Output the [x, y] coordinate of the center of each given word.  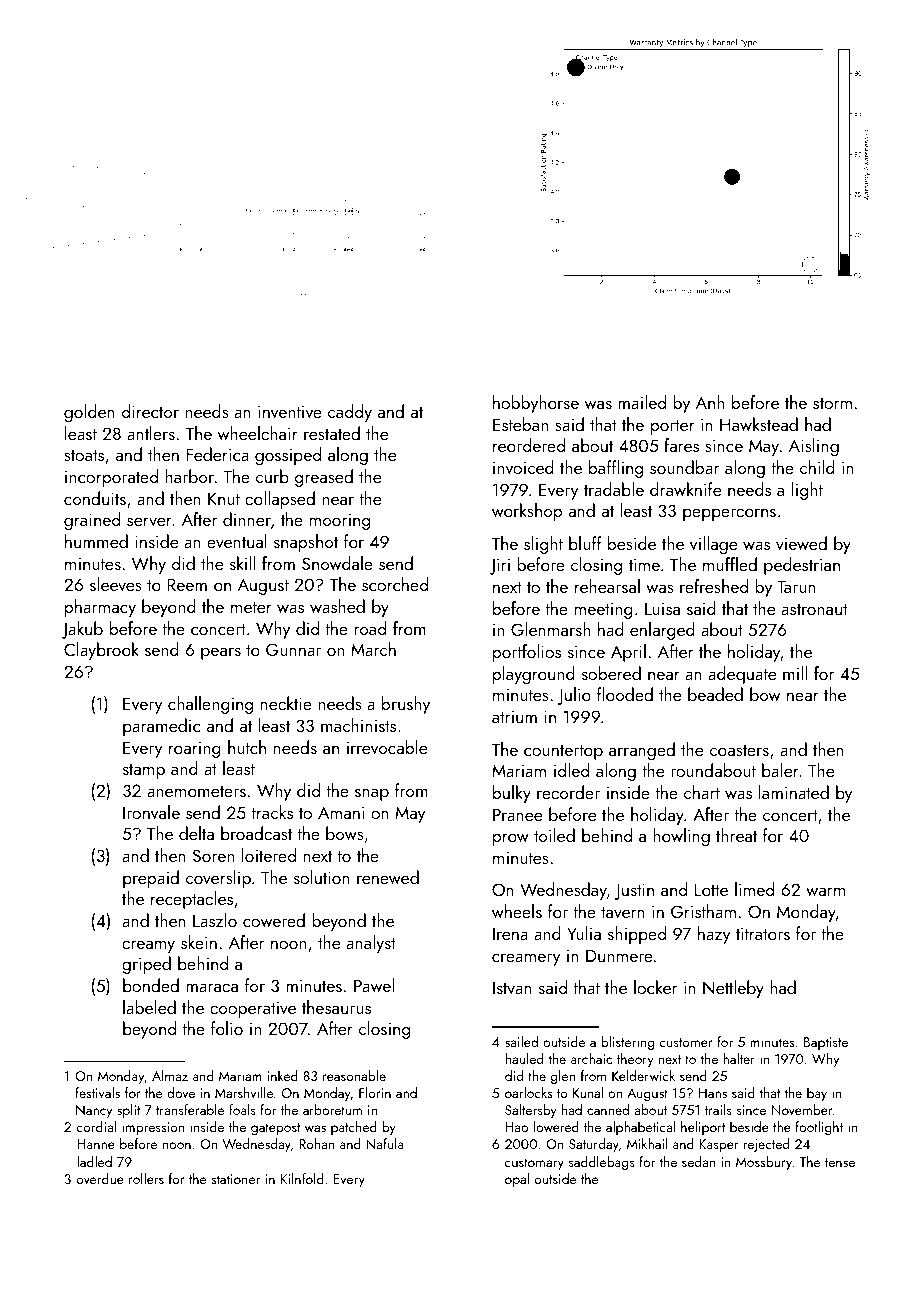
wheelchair [258, 433]
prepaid [151, 879]
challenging [210, 705]
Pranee [517, 814]
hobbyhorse [536, 404]
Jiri [500, 566]
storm [832, 403]
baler [780, 770]
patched [354, 1128]
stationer [235, 1179]
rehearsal [607, 586]
